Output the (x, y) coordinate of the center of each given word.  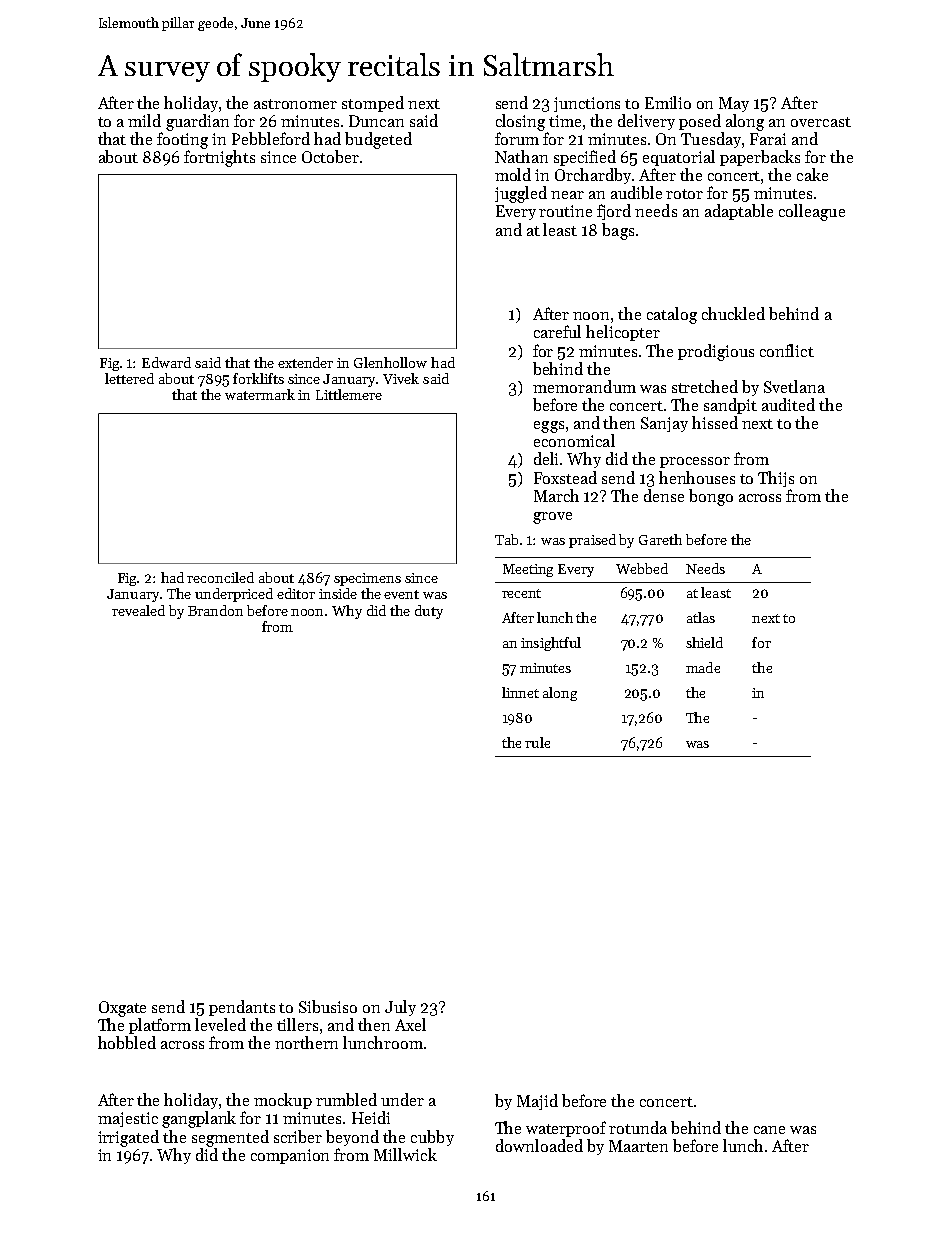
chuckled (733, 313)
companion (290, 1156)
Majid (537, 1102)
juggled (521, 194)
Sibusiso (328, 1006)
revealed (138, 610)
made (703, 667)
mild (144, 120)
